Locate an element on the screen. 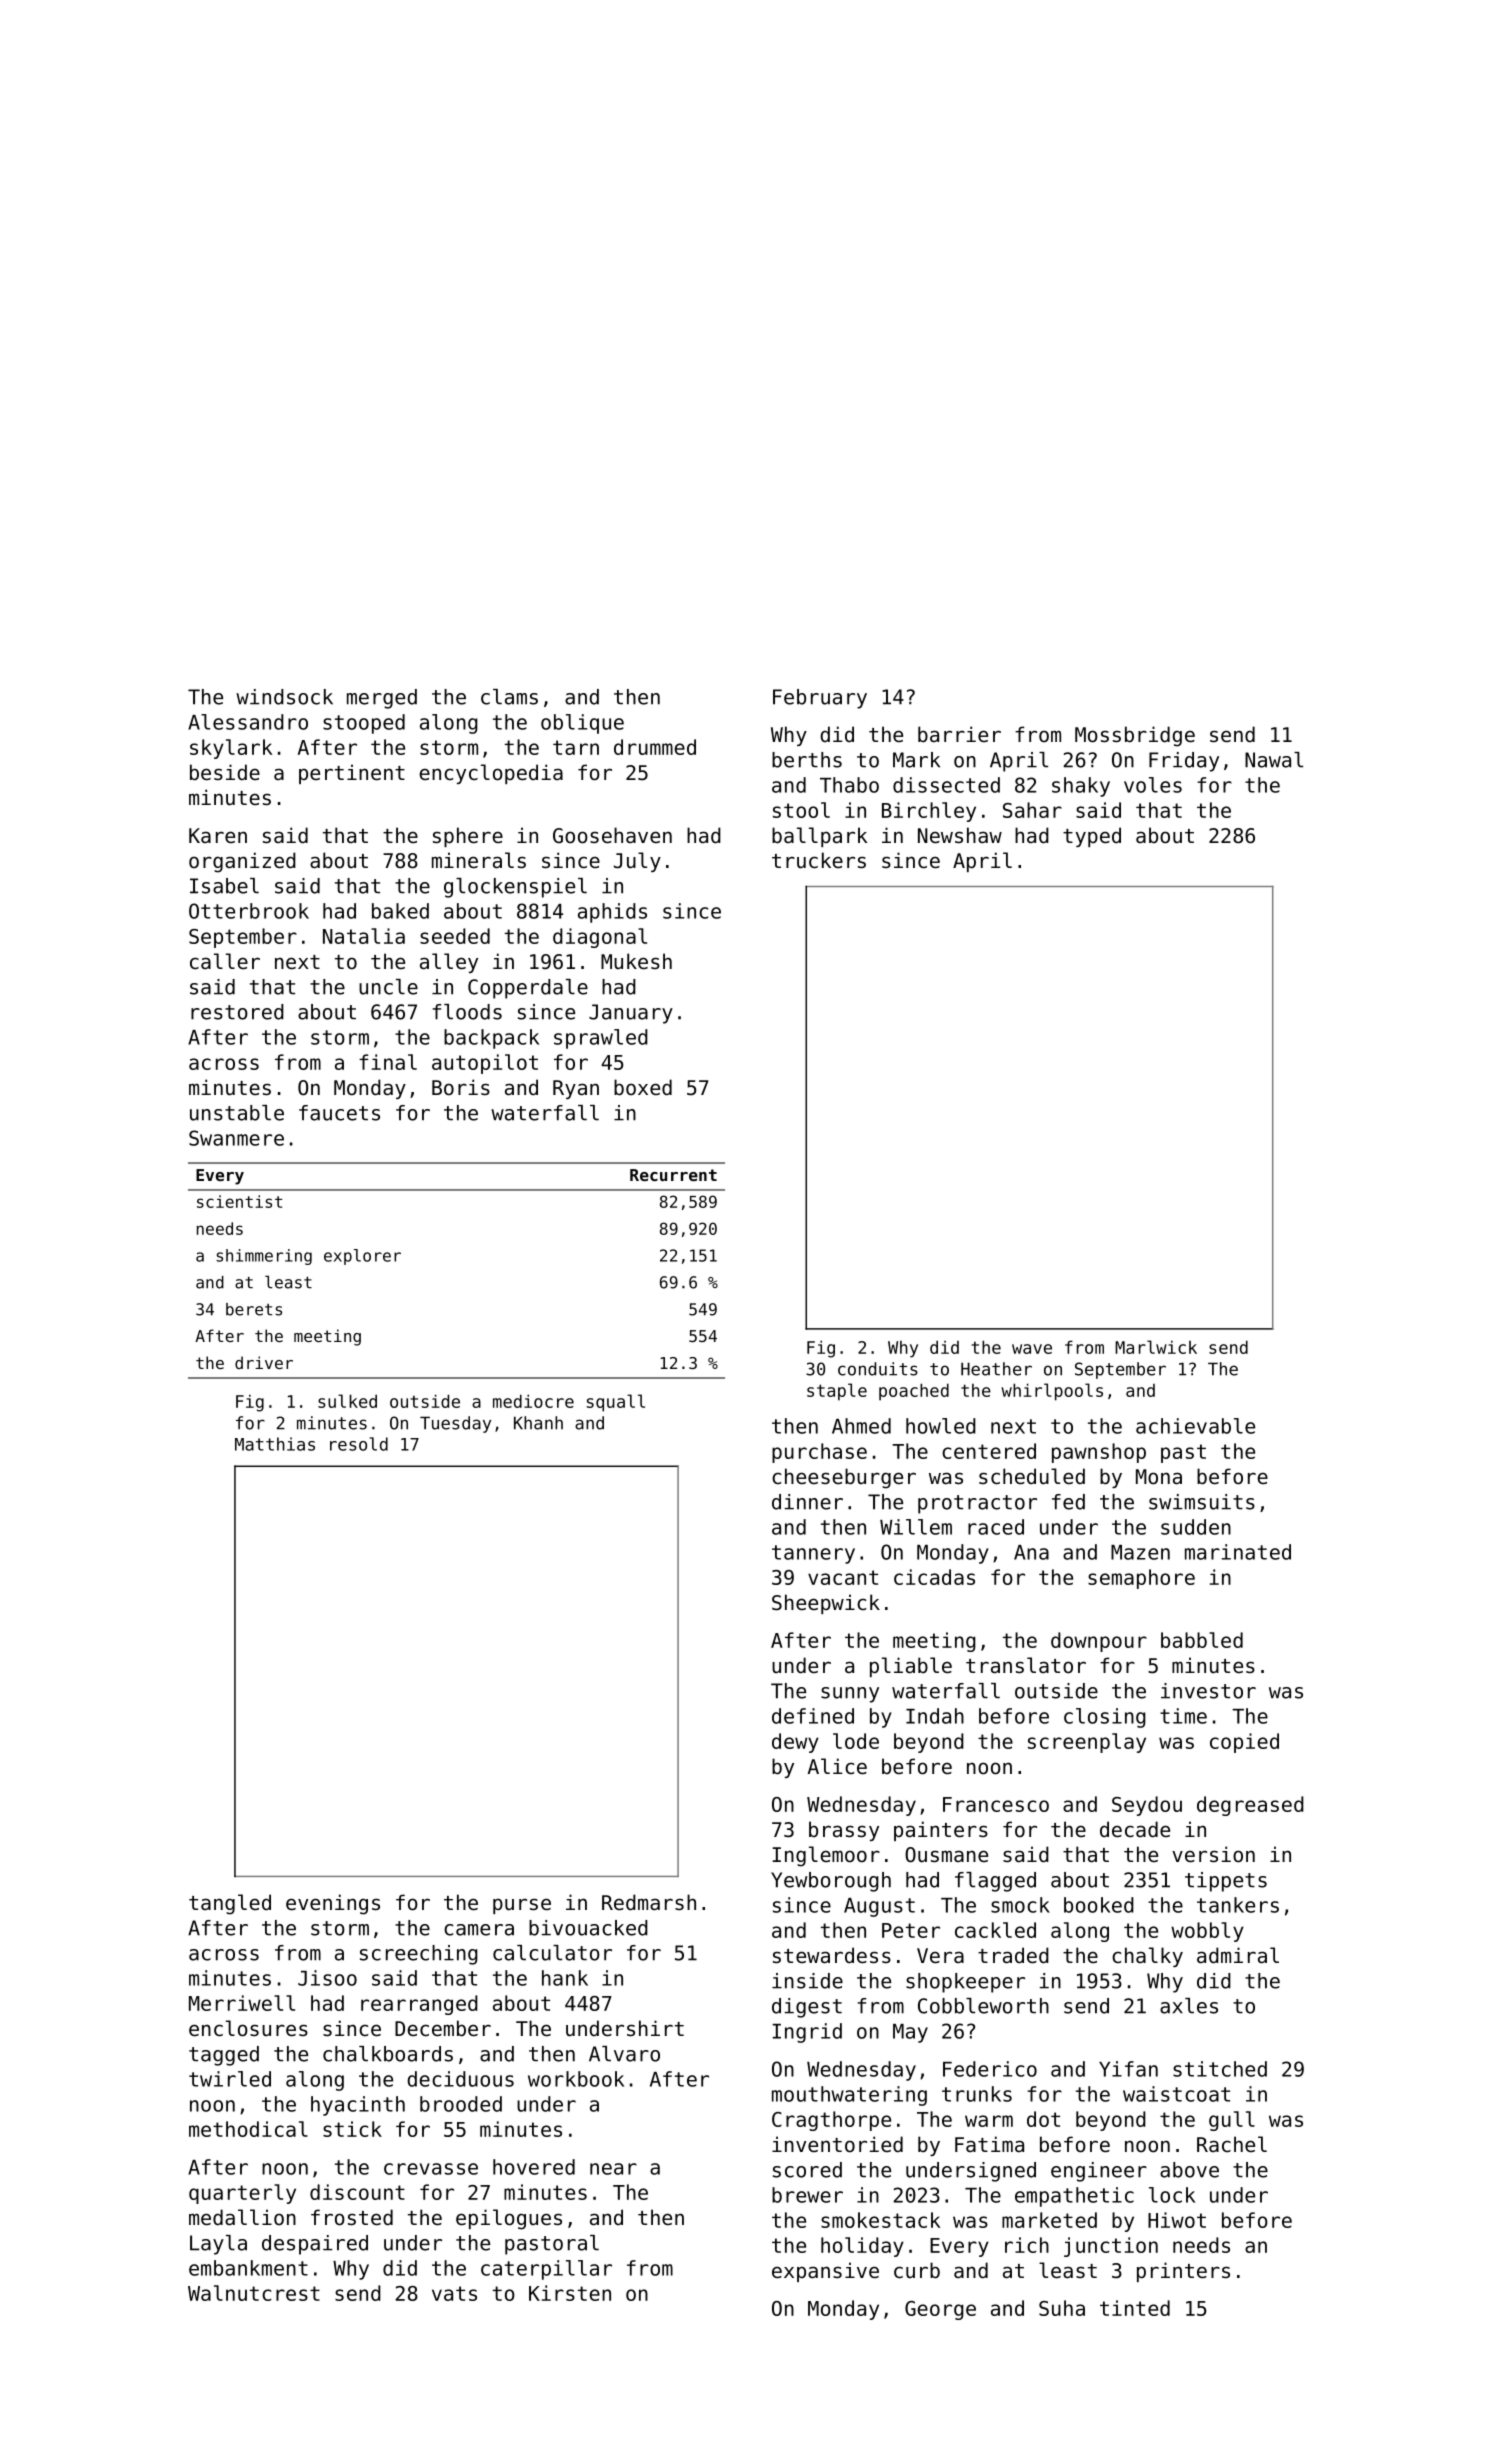 The height and width of the screenshot is (2464, 1496). Merriwell is located at coordinates (242, 2003).
